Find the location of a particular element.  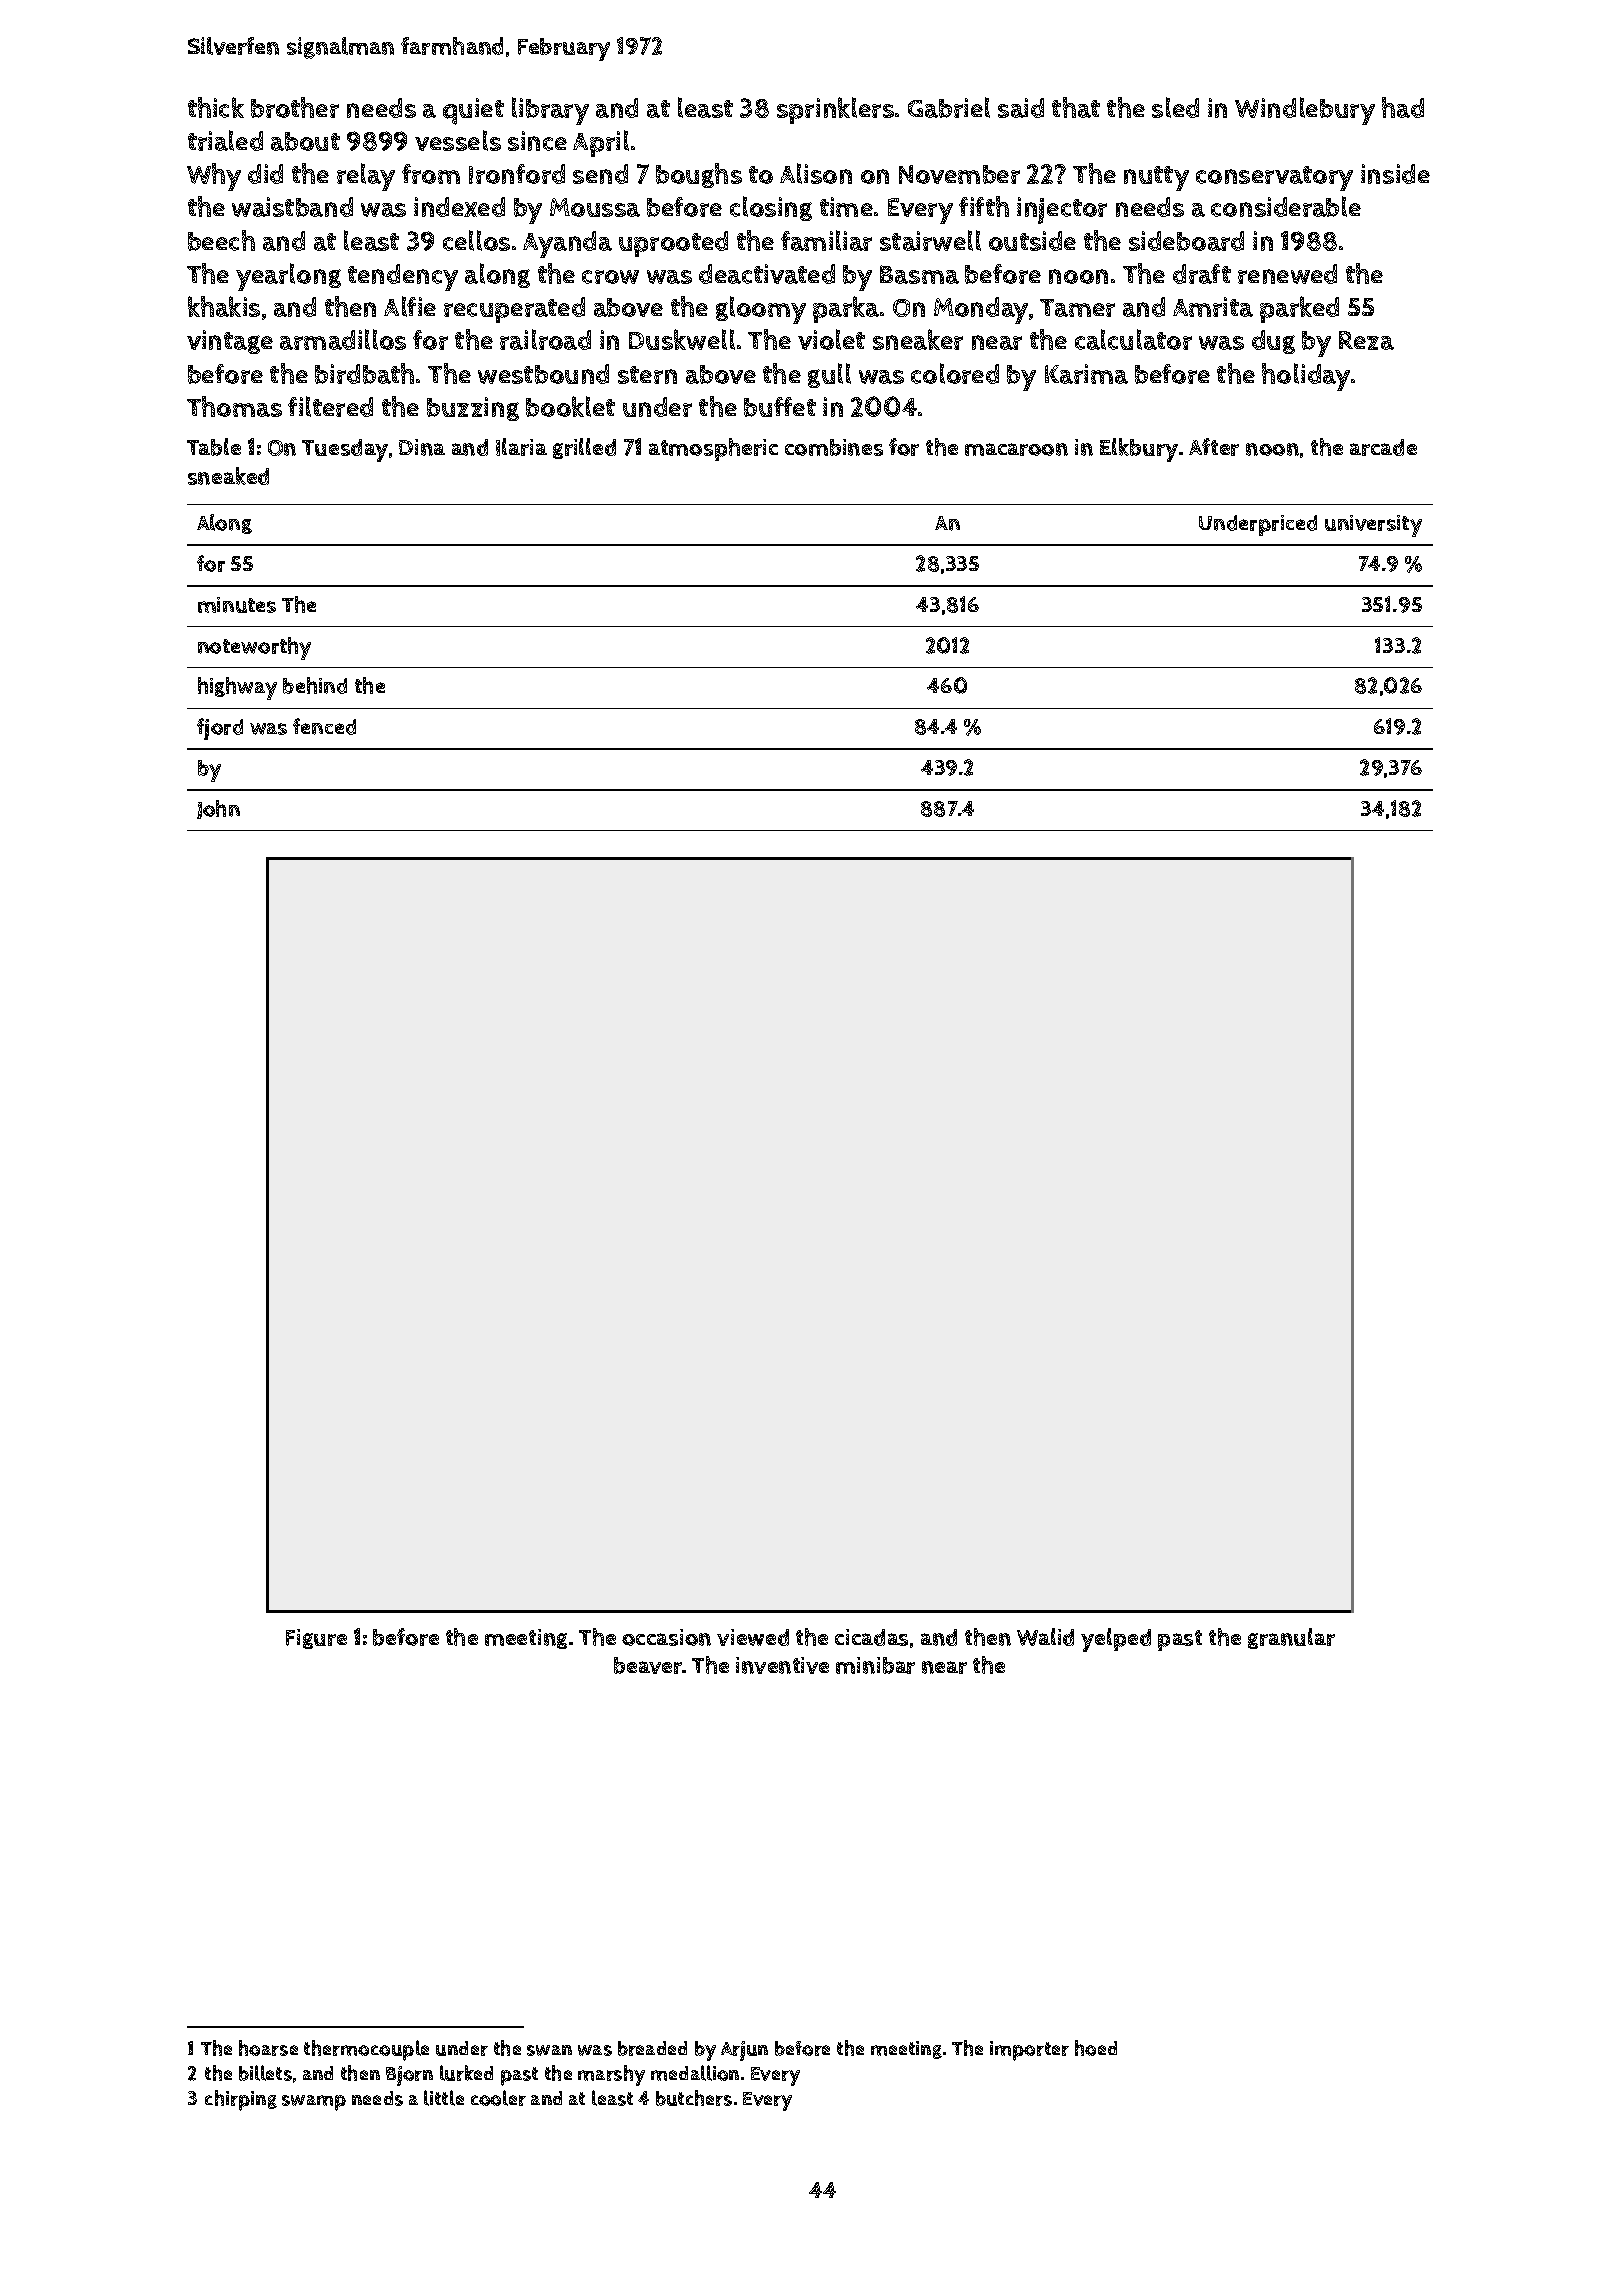

stairwell is located at coordinates (930, 240).
